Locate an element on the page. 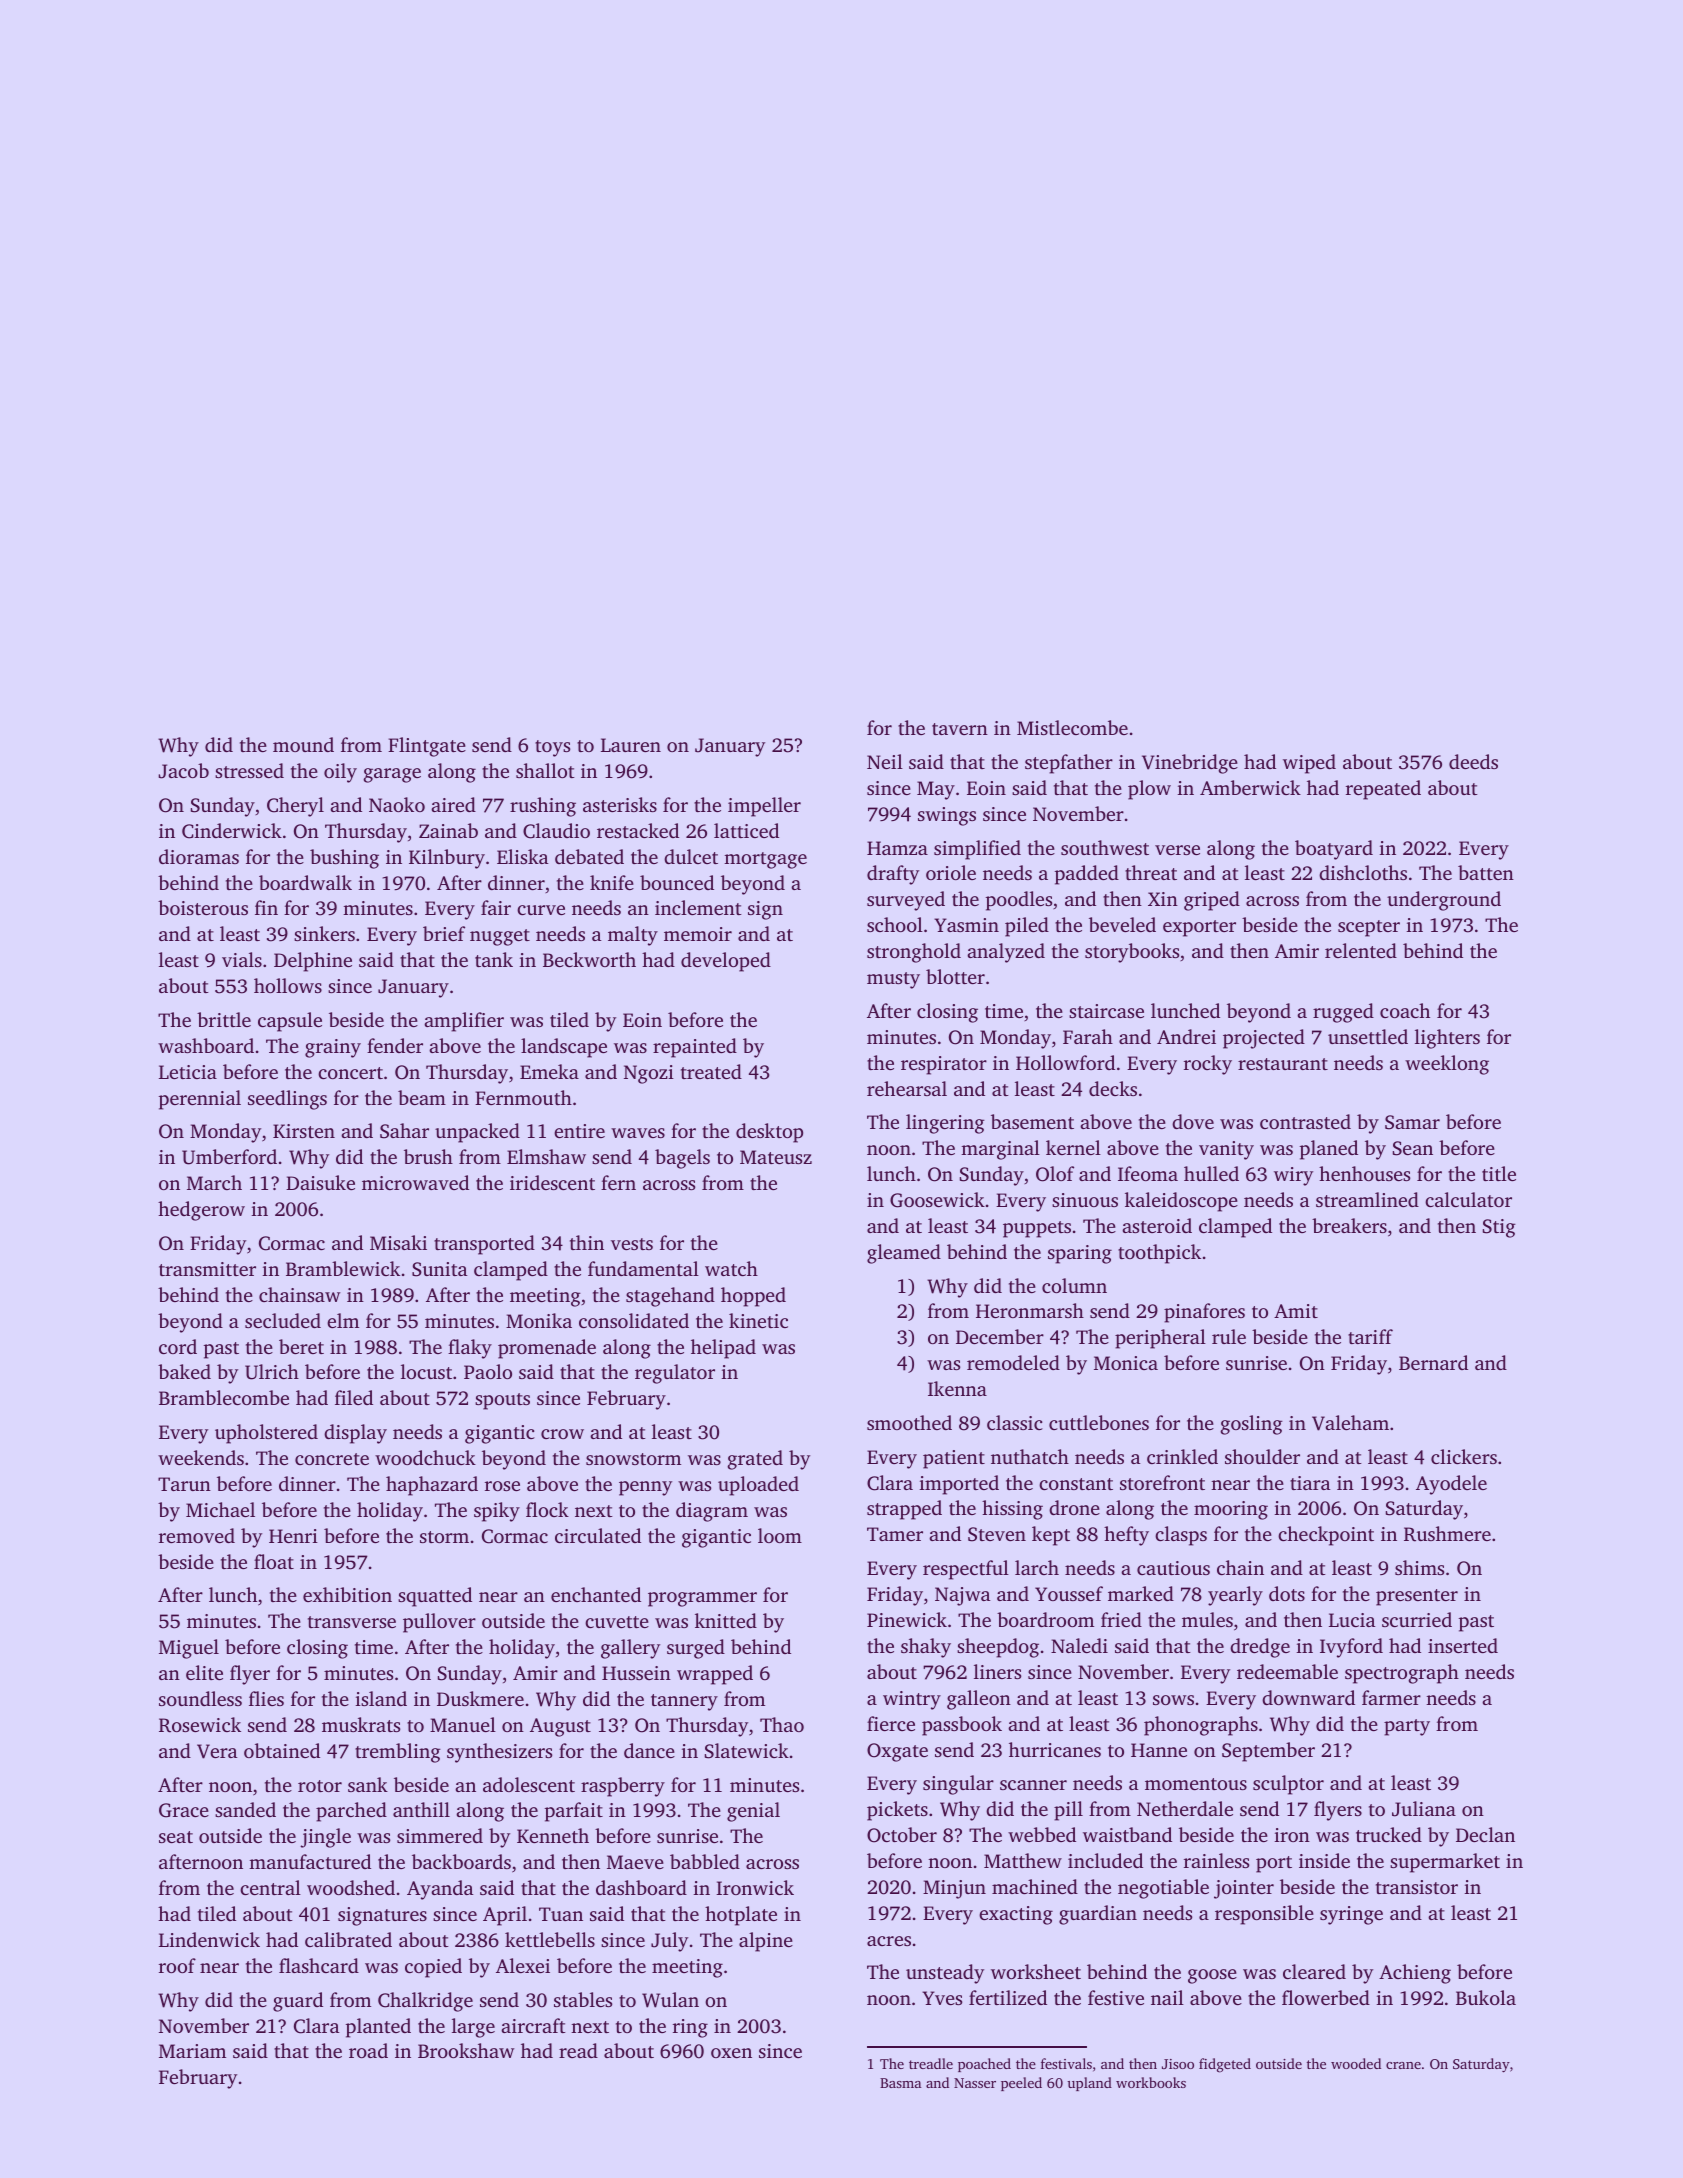 The height and width of the image is (2178, 1683). roof is located at coordinates (177, 1965).
